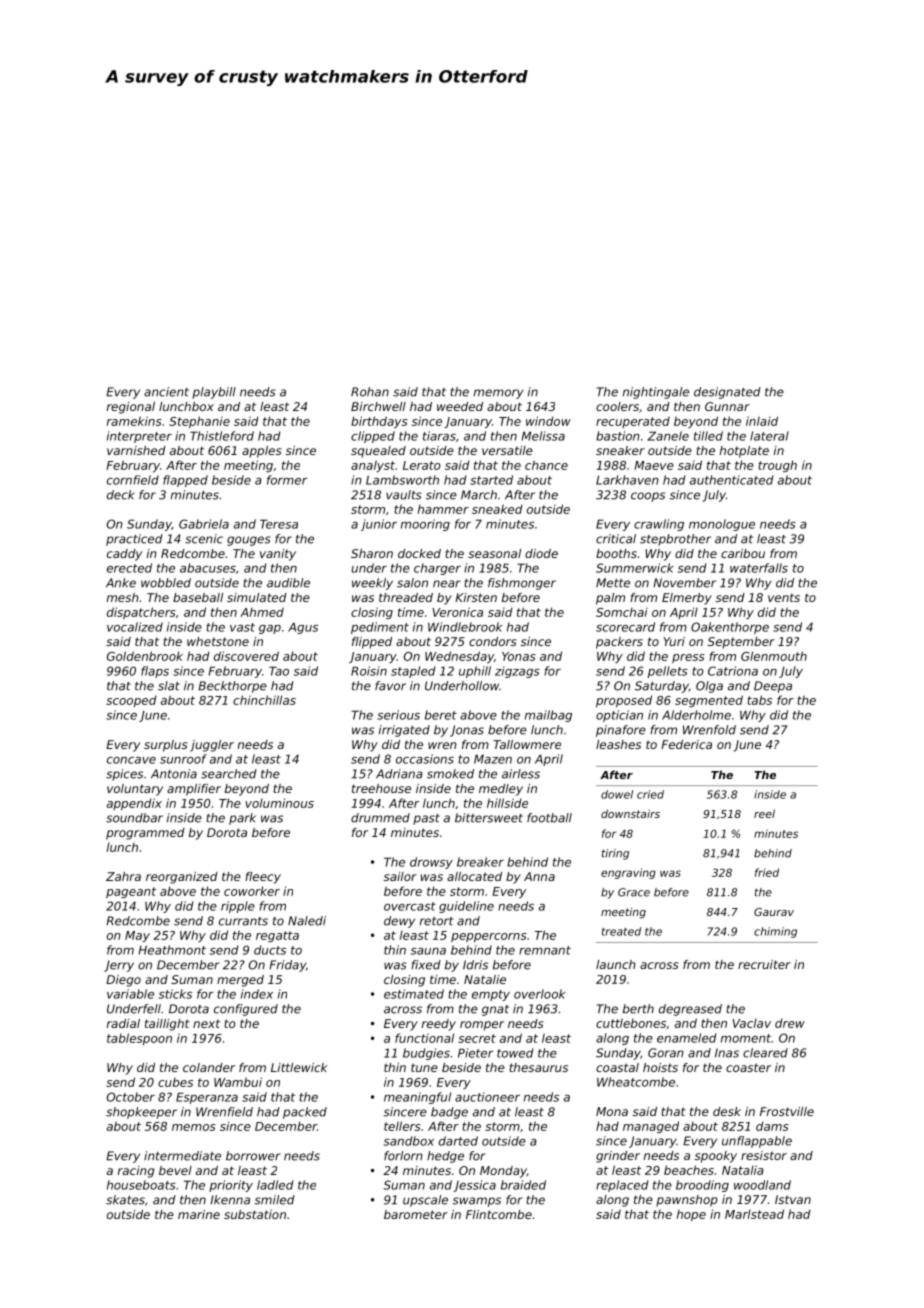 The image size is (924, 1308). I want to click on skates, so click(125, 1200).
